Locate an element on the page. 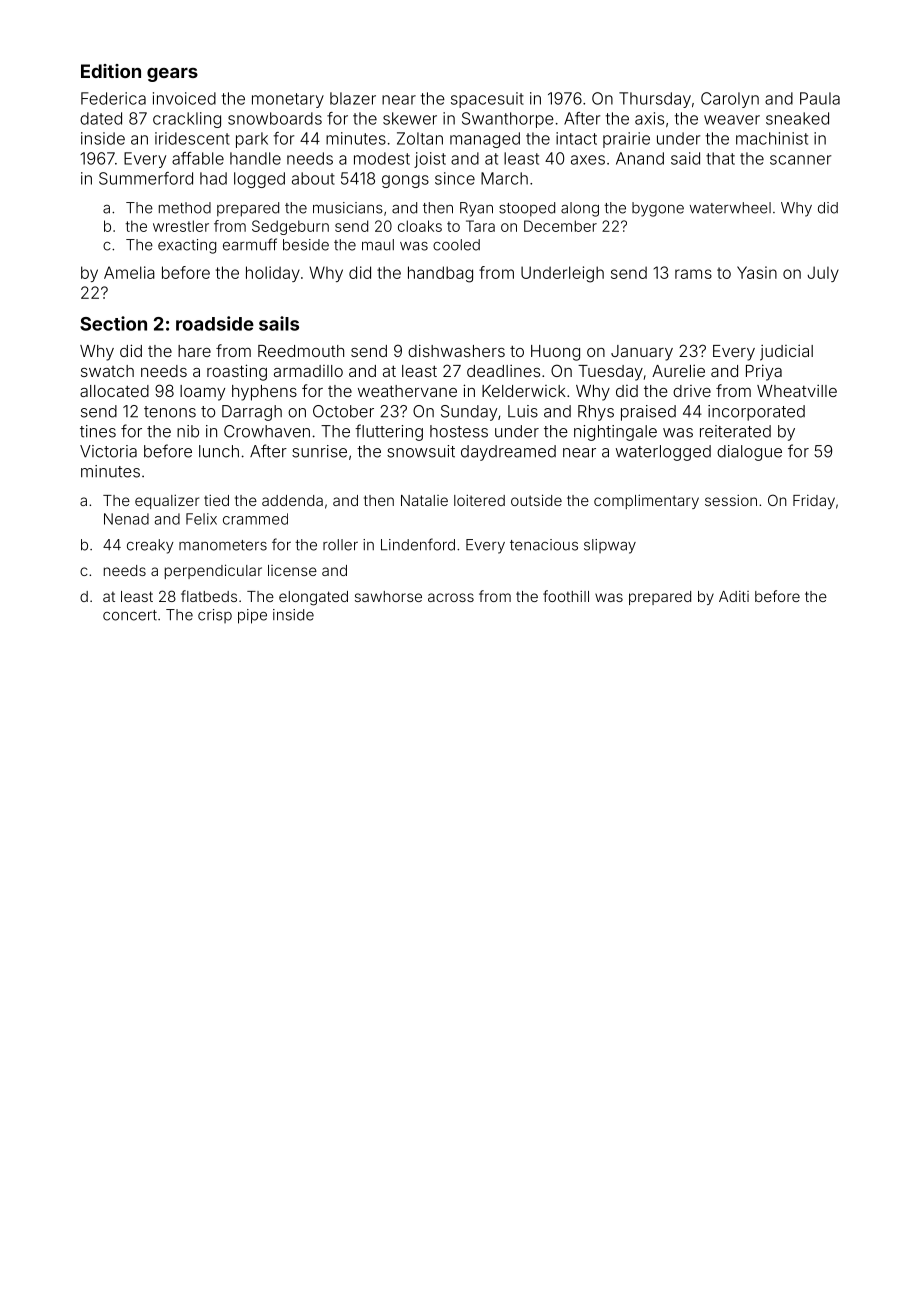 The image size is (924, 1308). gears is located at coordinates (172, 75).
